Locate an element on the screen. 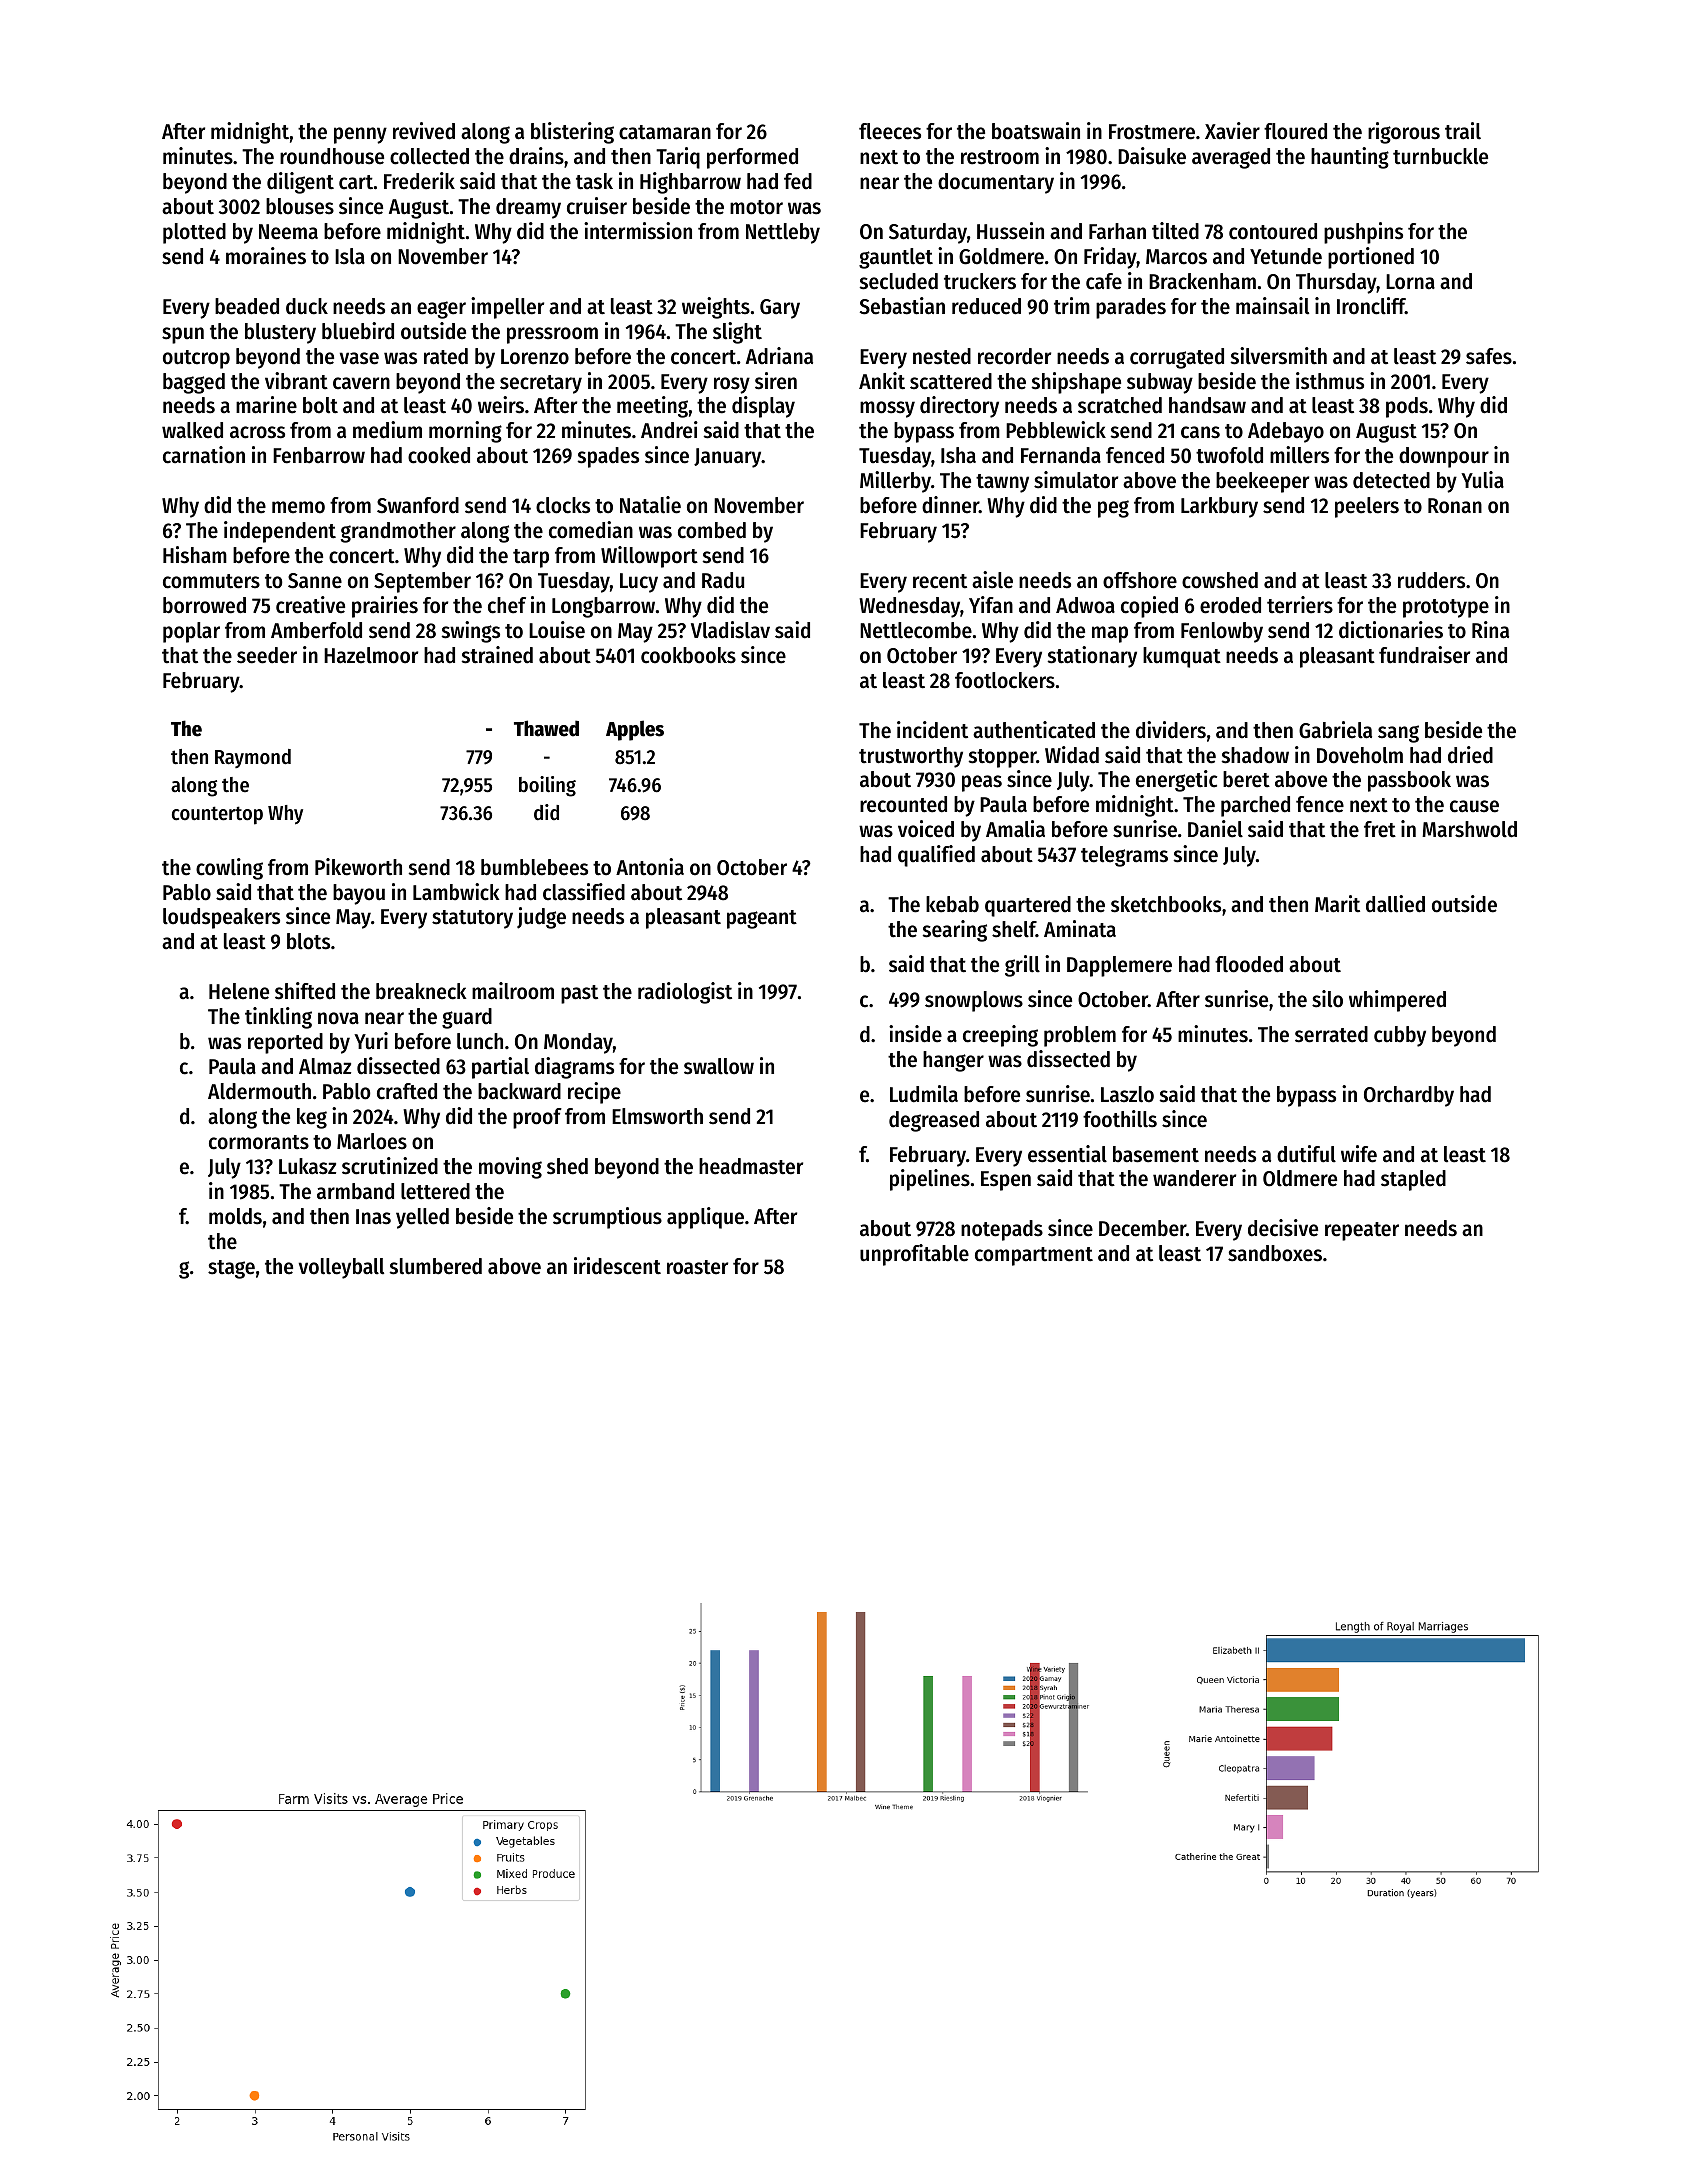 Image resolution: width=1683 pixels, height=2178 pixels. boatswain is located at coordinates (1036, 131).
